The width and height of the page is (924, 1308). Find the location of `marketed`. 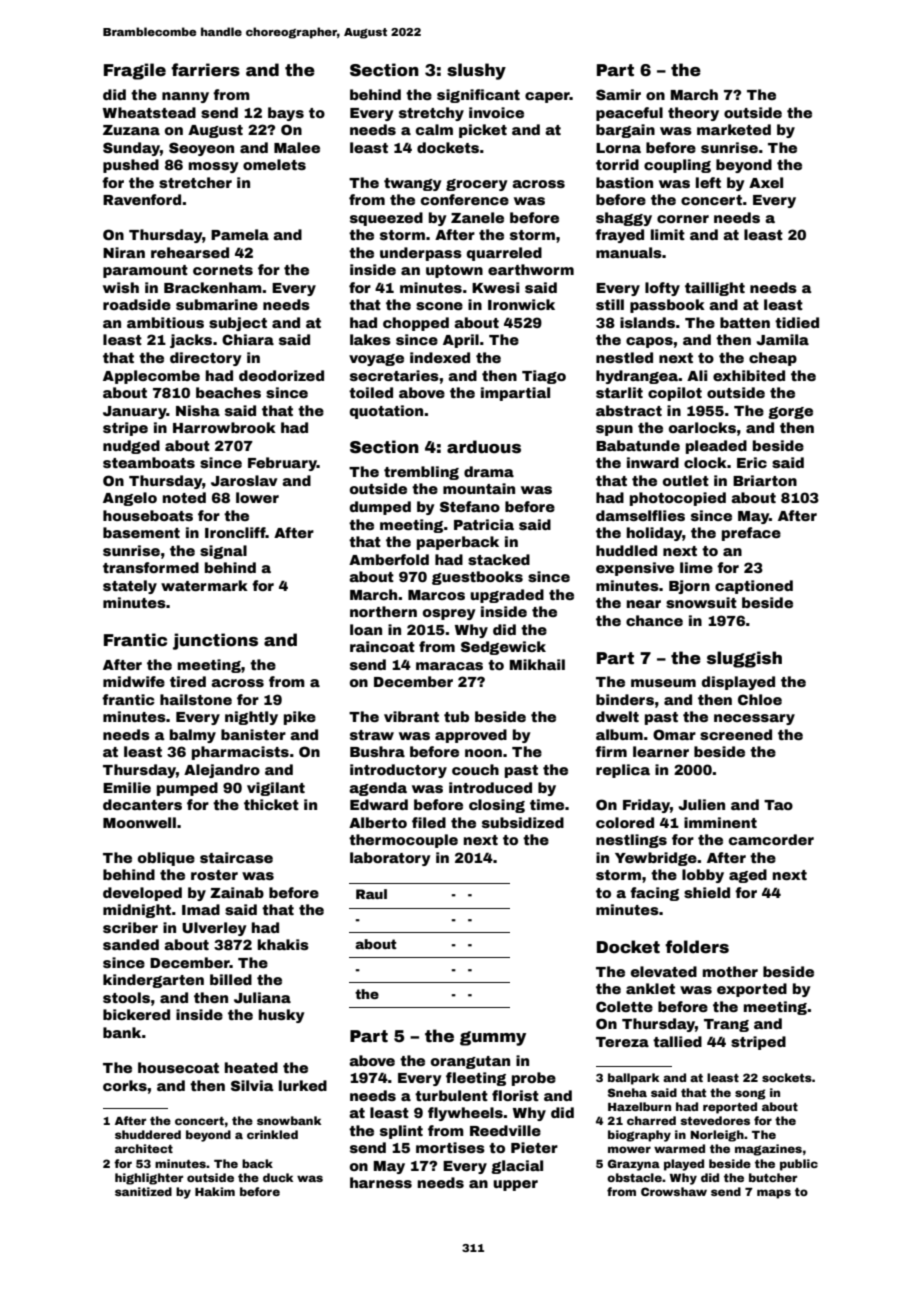

marketed is located at coordinates (734, 129).
